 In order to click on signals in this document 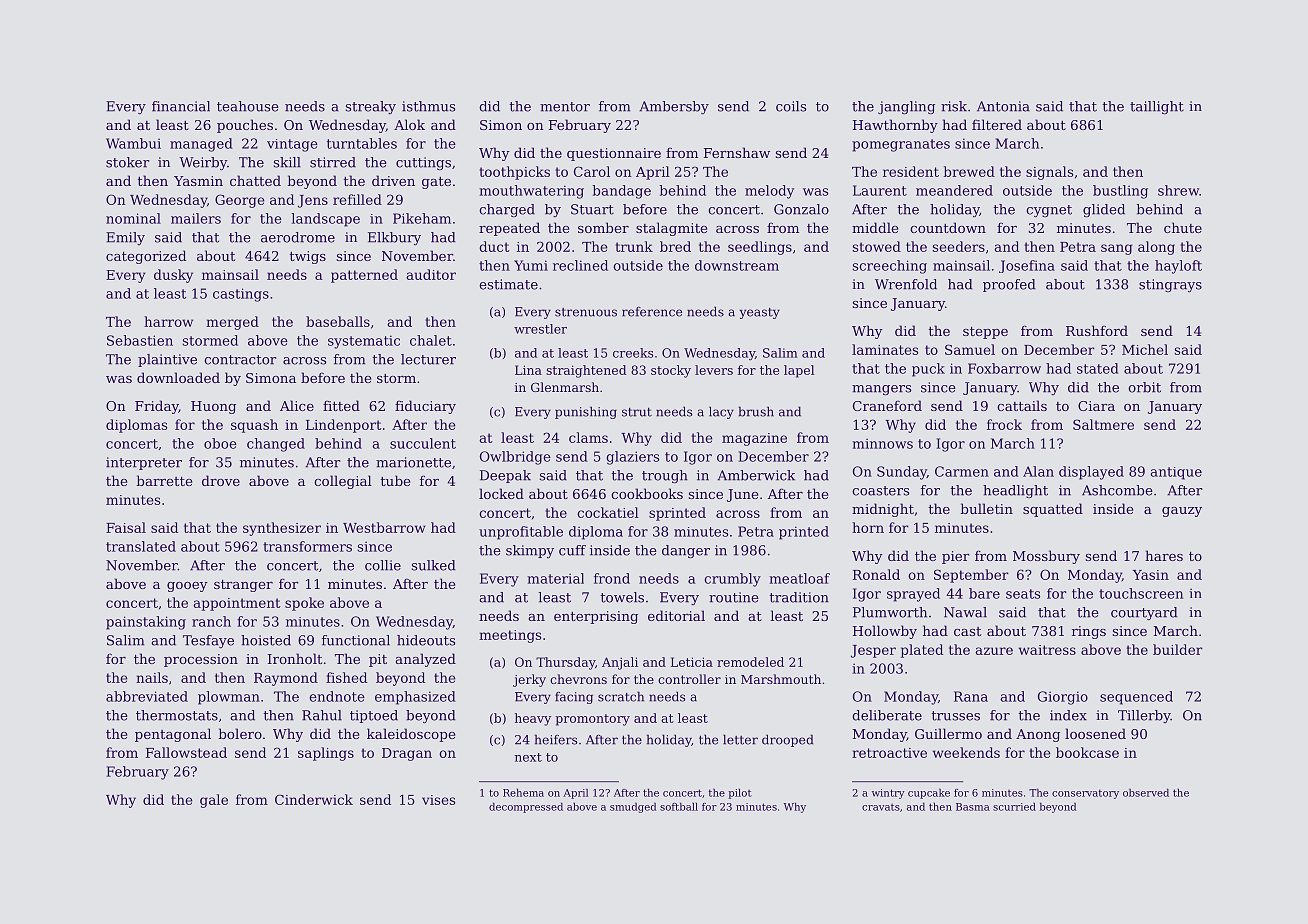, I will do `click(1049, 173)`.
